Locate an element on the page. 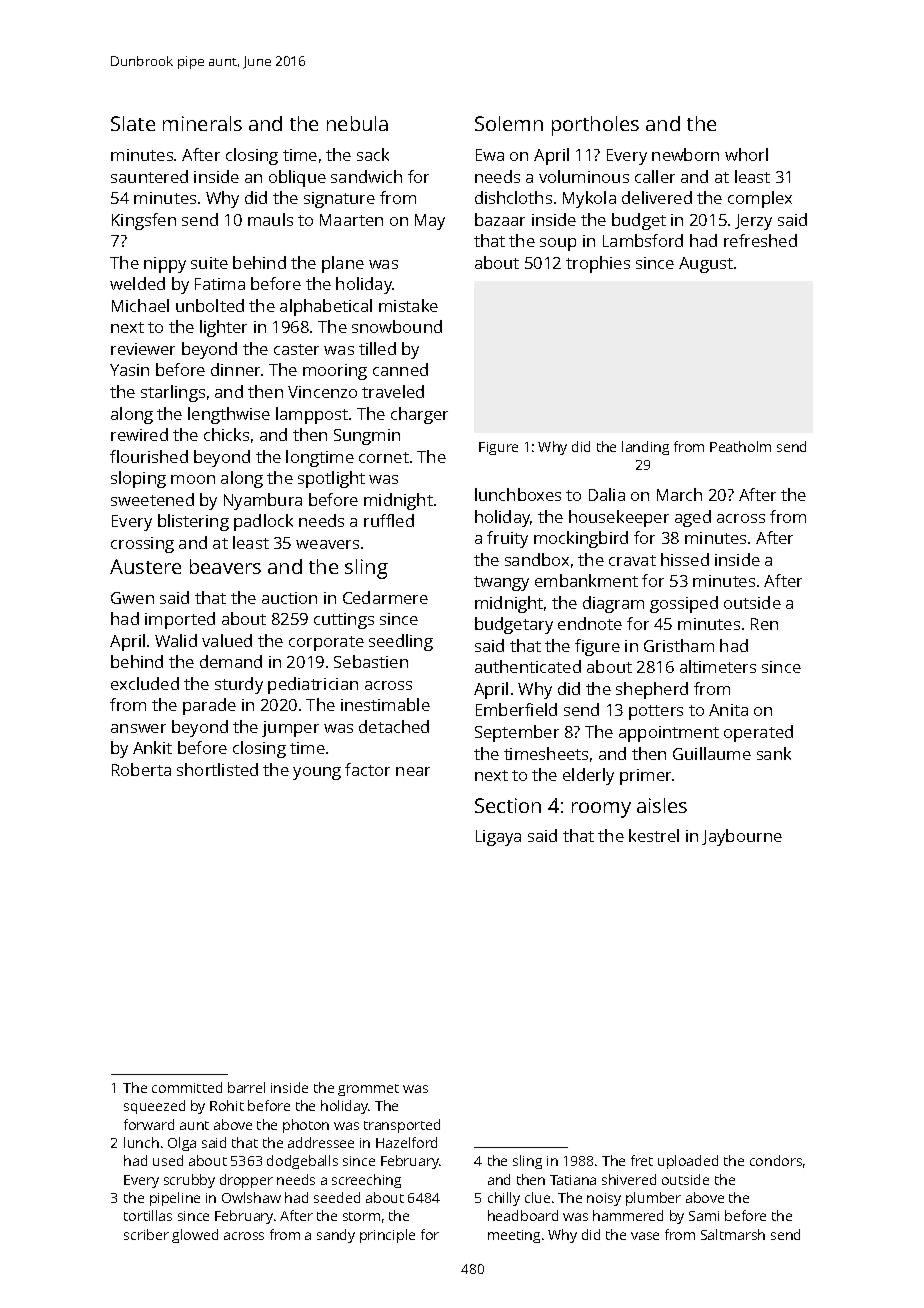  twangy is located at coordinates (501, 583).
